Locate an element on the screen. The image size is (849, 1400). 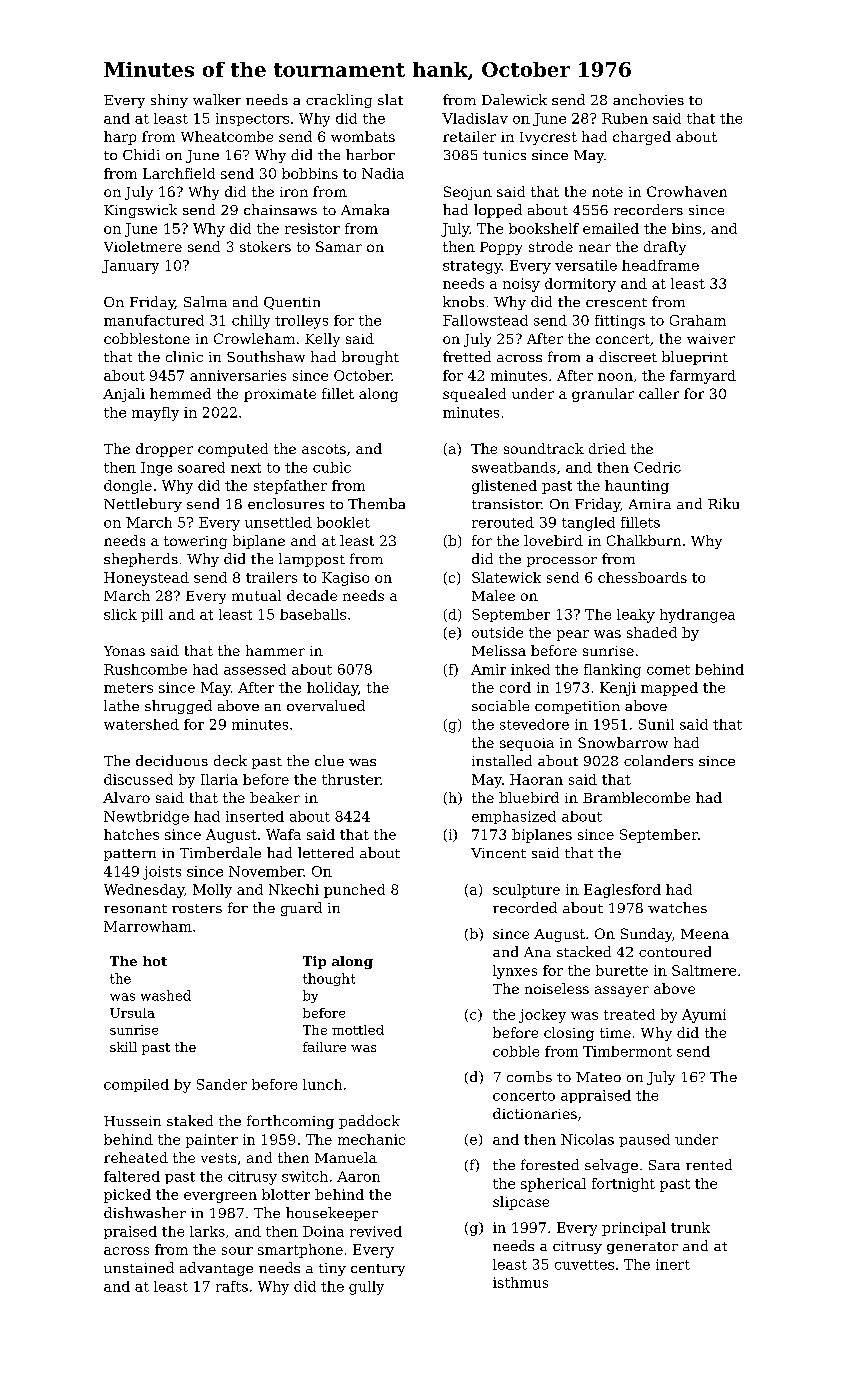
Bramblecombe is located at coordinates (636, 797).
